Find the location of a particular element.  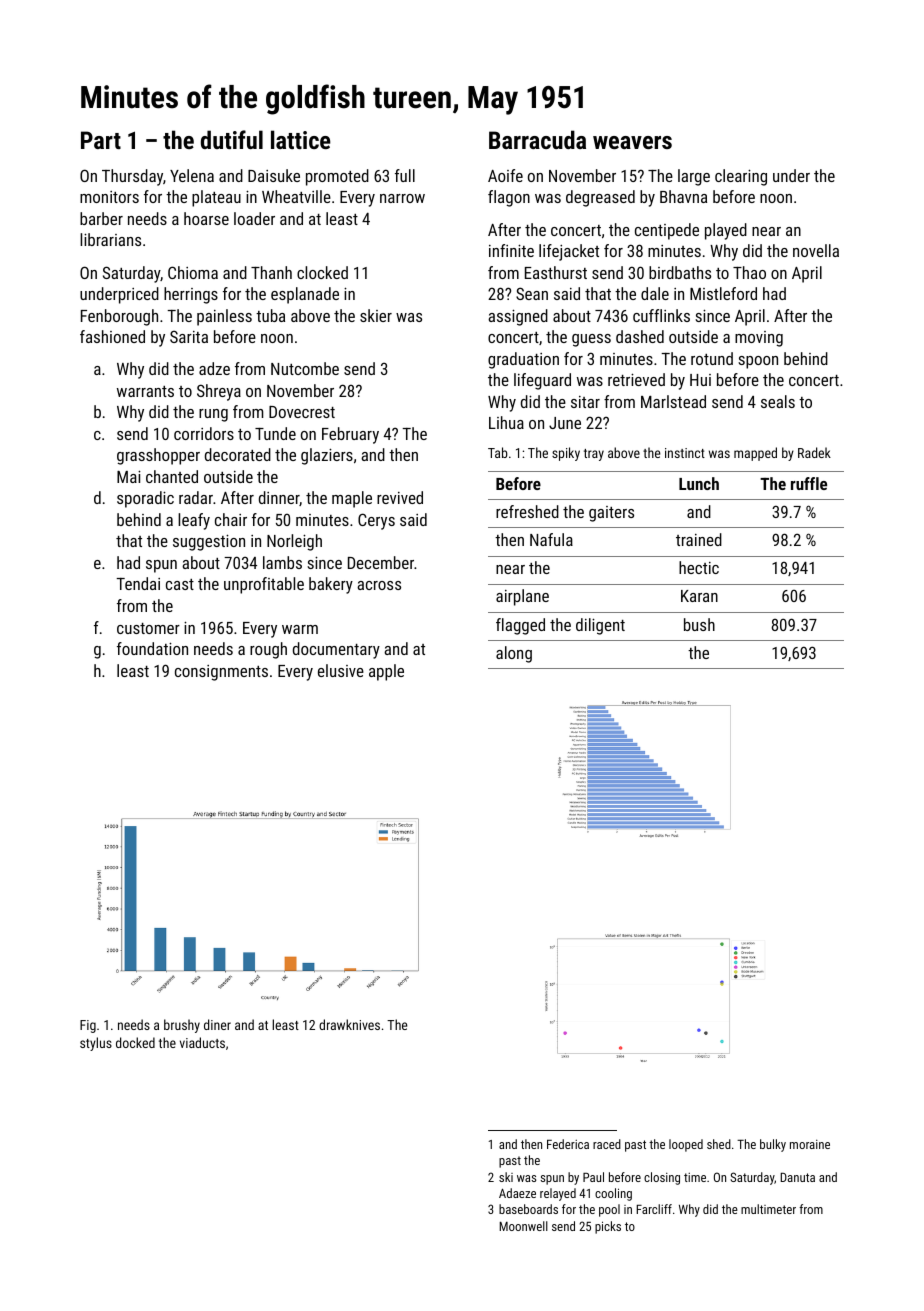

Nutcombe is located at coordinates (305, 368).
